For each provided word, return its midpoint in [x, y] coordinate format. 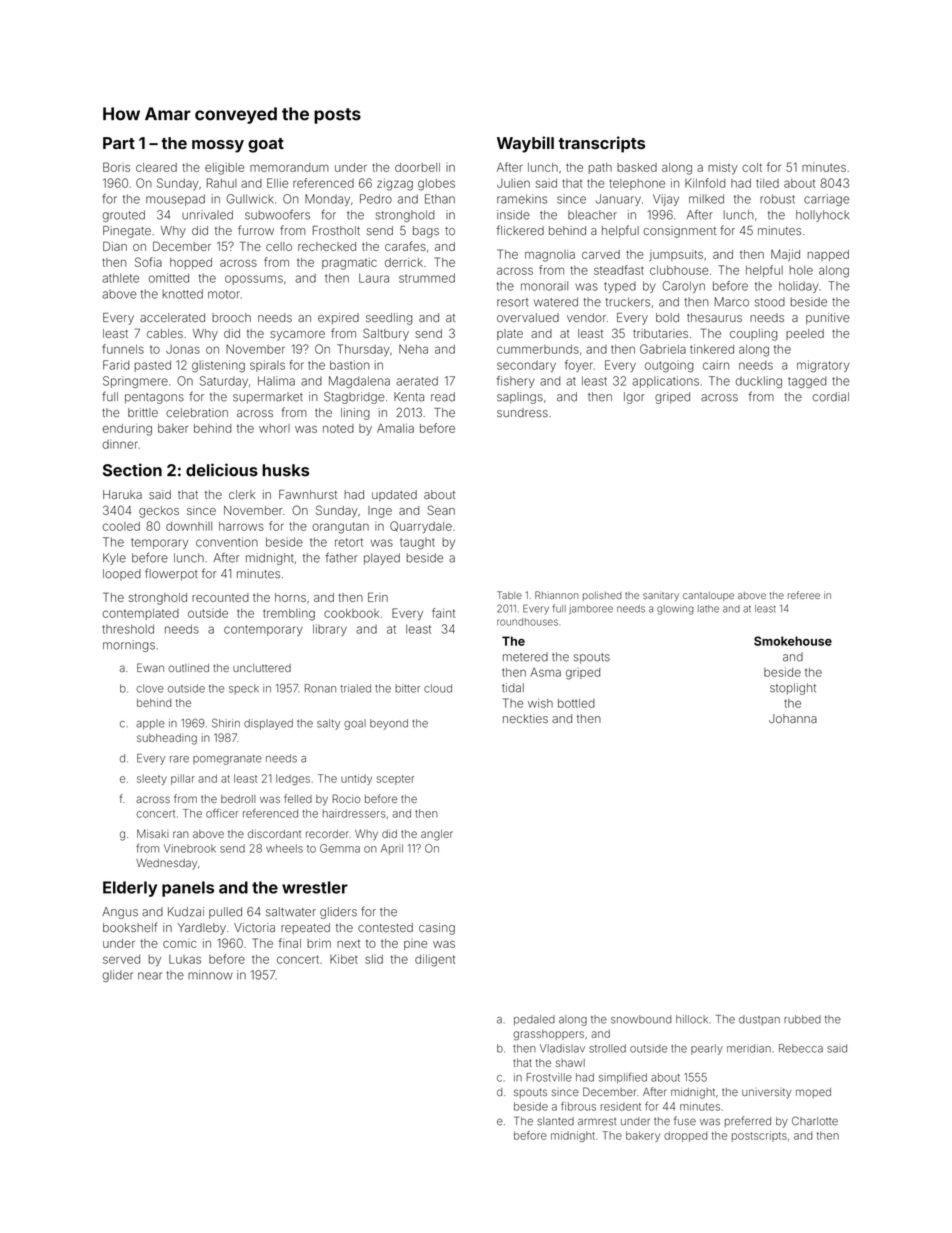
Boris [116, 167]
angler [437, 835]
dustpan [759, 1020]
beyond [389, 724]
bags [426, 232]
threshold [128, 629]
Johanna [793, 718]
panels [188, 889]
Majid [785, 255]
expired [338, 319]
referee [804, 595]
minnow [210, 975]
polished [602, 596]
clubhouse [679, 270]
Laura [374, 278]
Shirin [226, 723]
